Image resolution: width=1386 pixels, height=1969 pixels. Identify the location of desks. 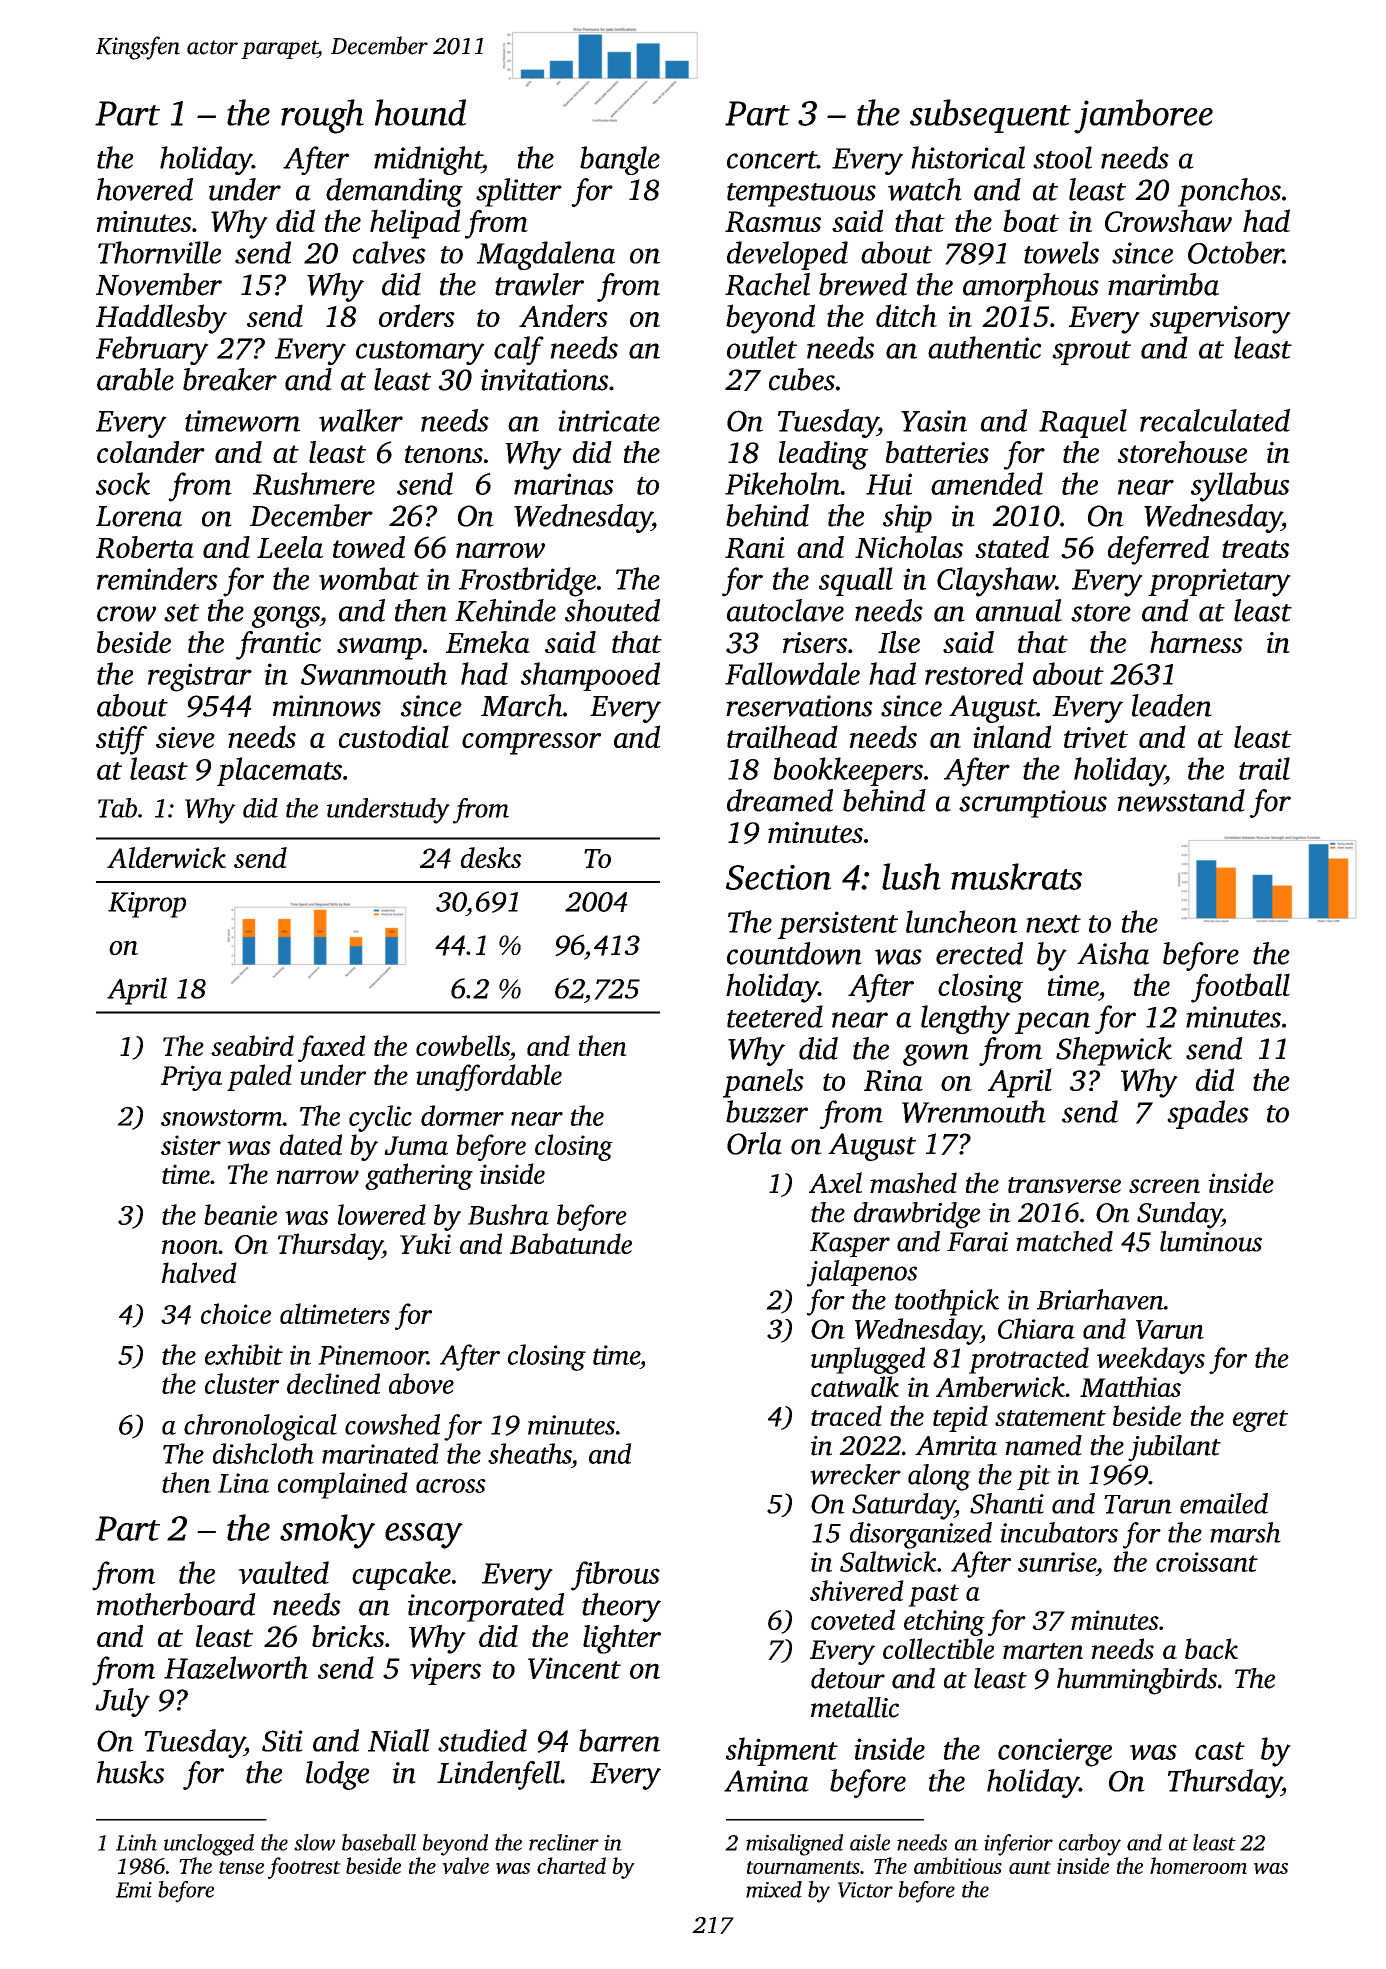
(491, 857).
